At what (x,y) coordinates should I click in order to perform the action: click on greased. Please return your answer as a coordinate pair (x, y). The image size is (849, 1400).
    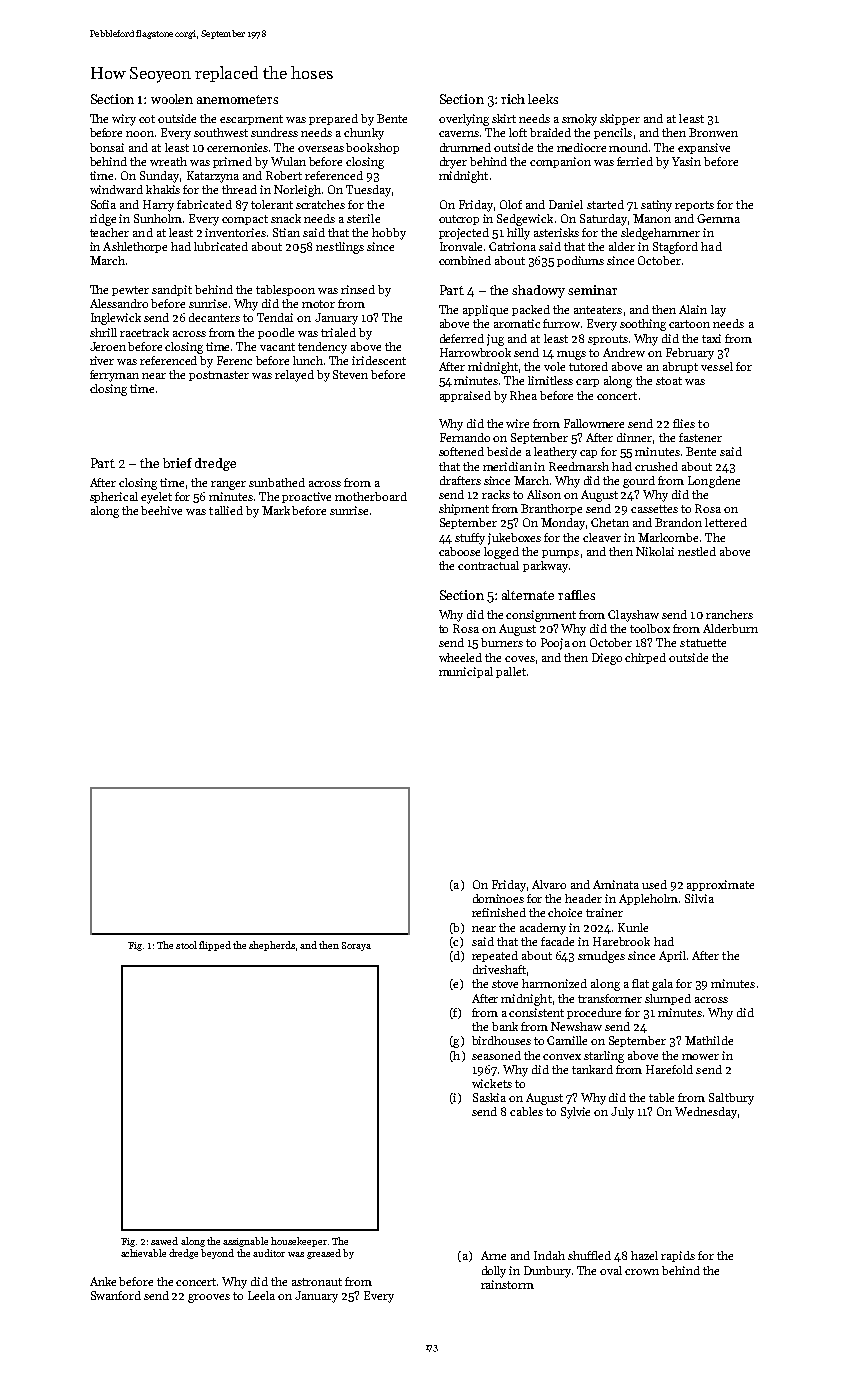
    Looking at the image, I should click on (324, 1254).
